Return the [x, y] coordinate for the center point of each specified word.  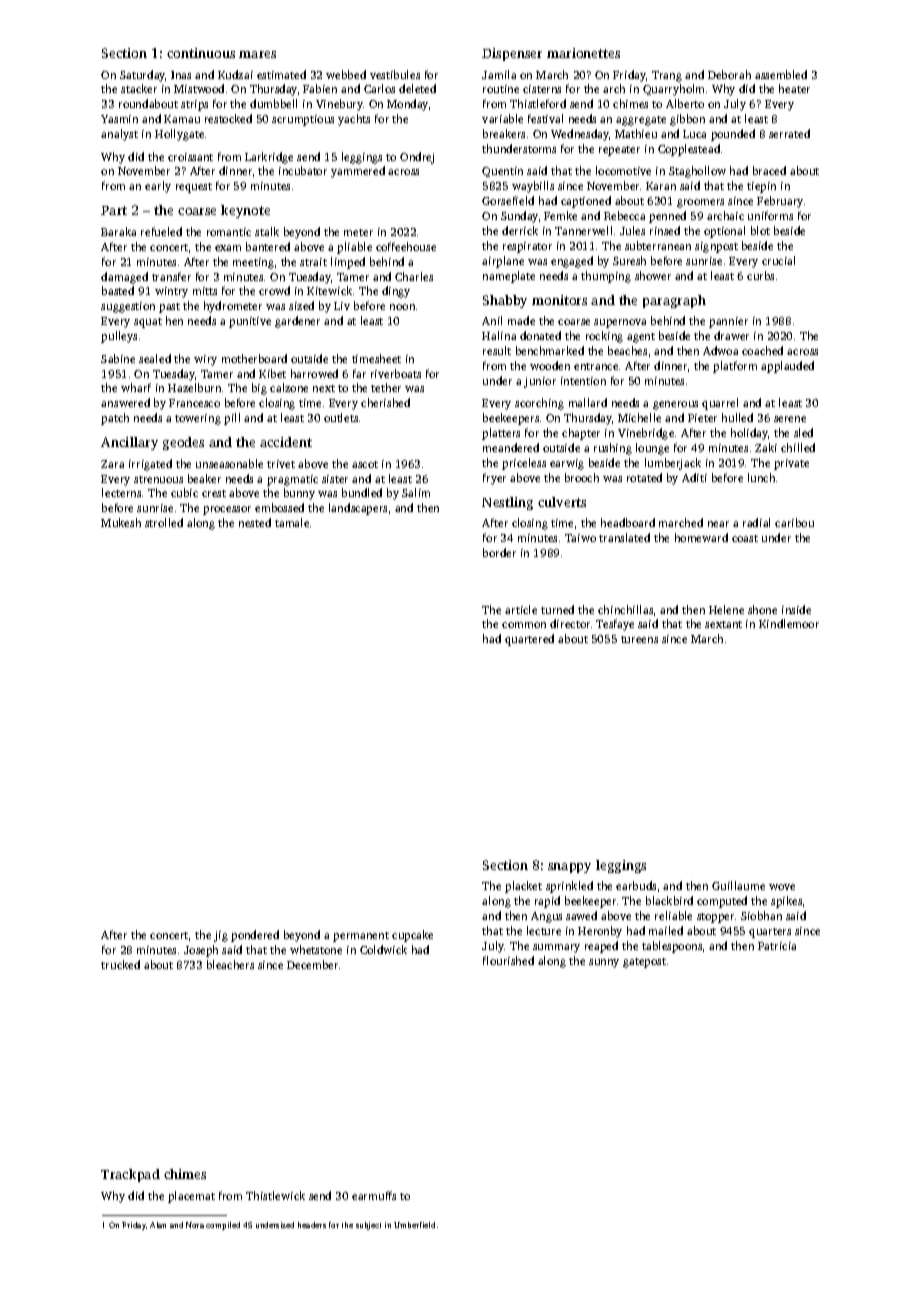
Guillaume [738, 885]
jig [221, 936]
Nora [195, 1225]
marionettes [583, 53]
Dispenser [512, 54]
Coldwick [383, 949]
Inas [181, 75]
